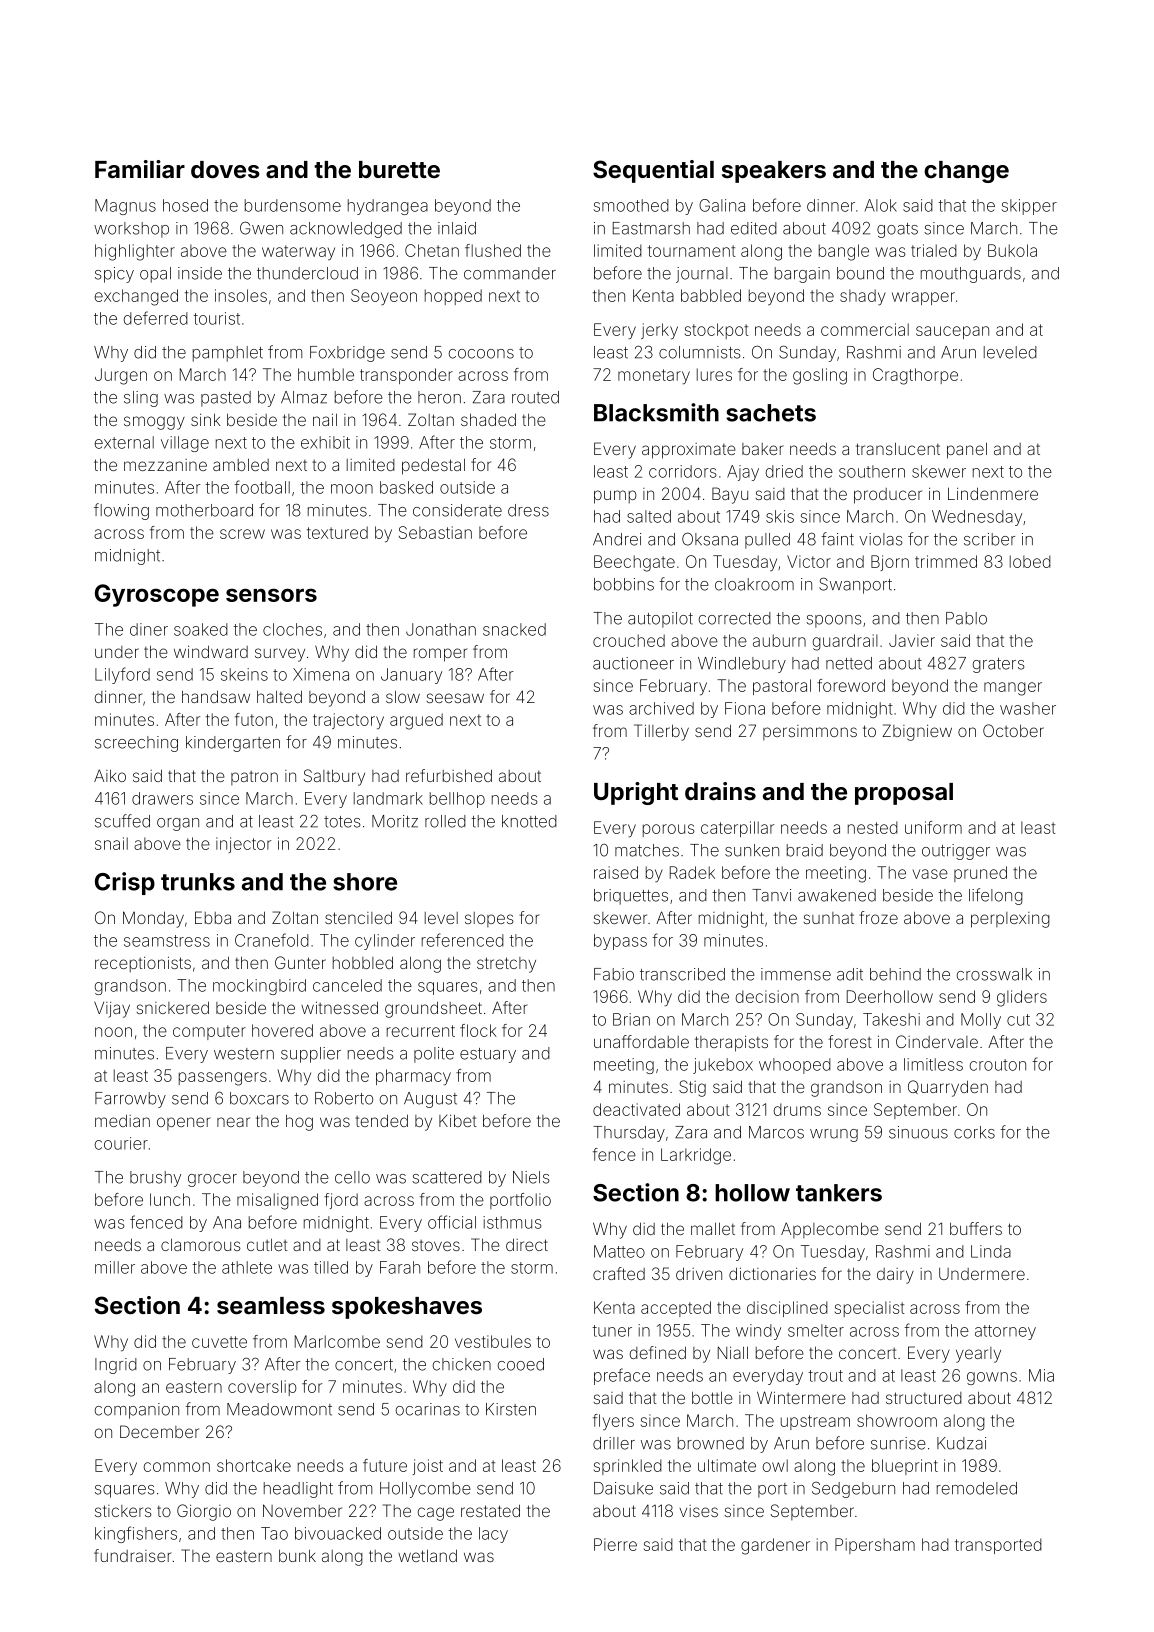 This screenshot has height=1632, width=1154. Describe the element at coordinates (991, 1251) in the screenshot. I see `Linda` at that location.
